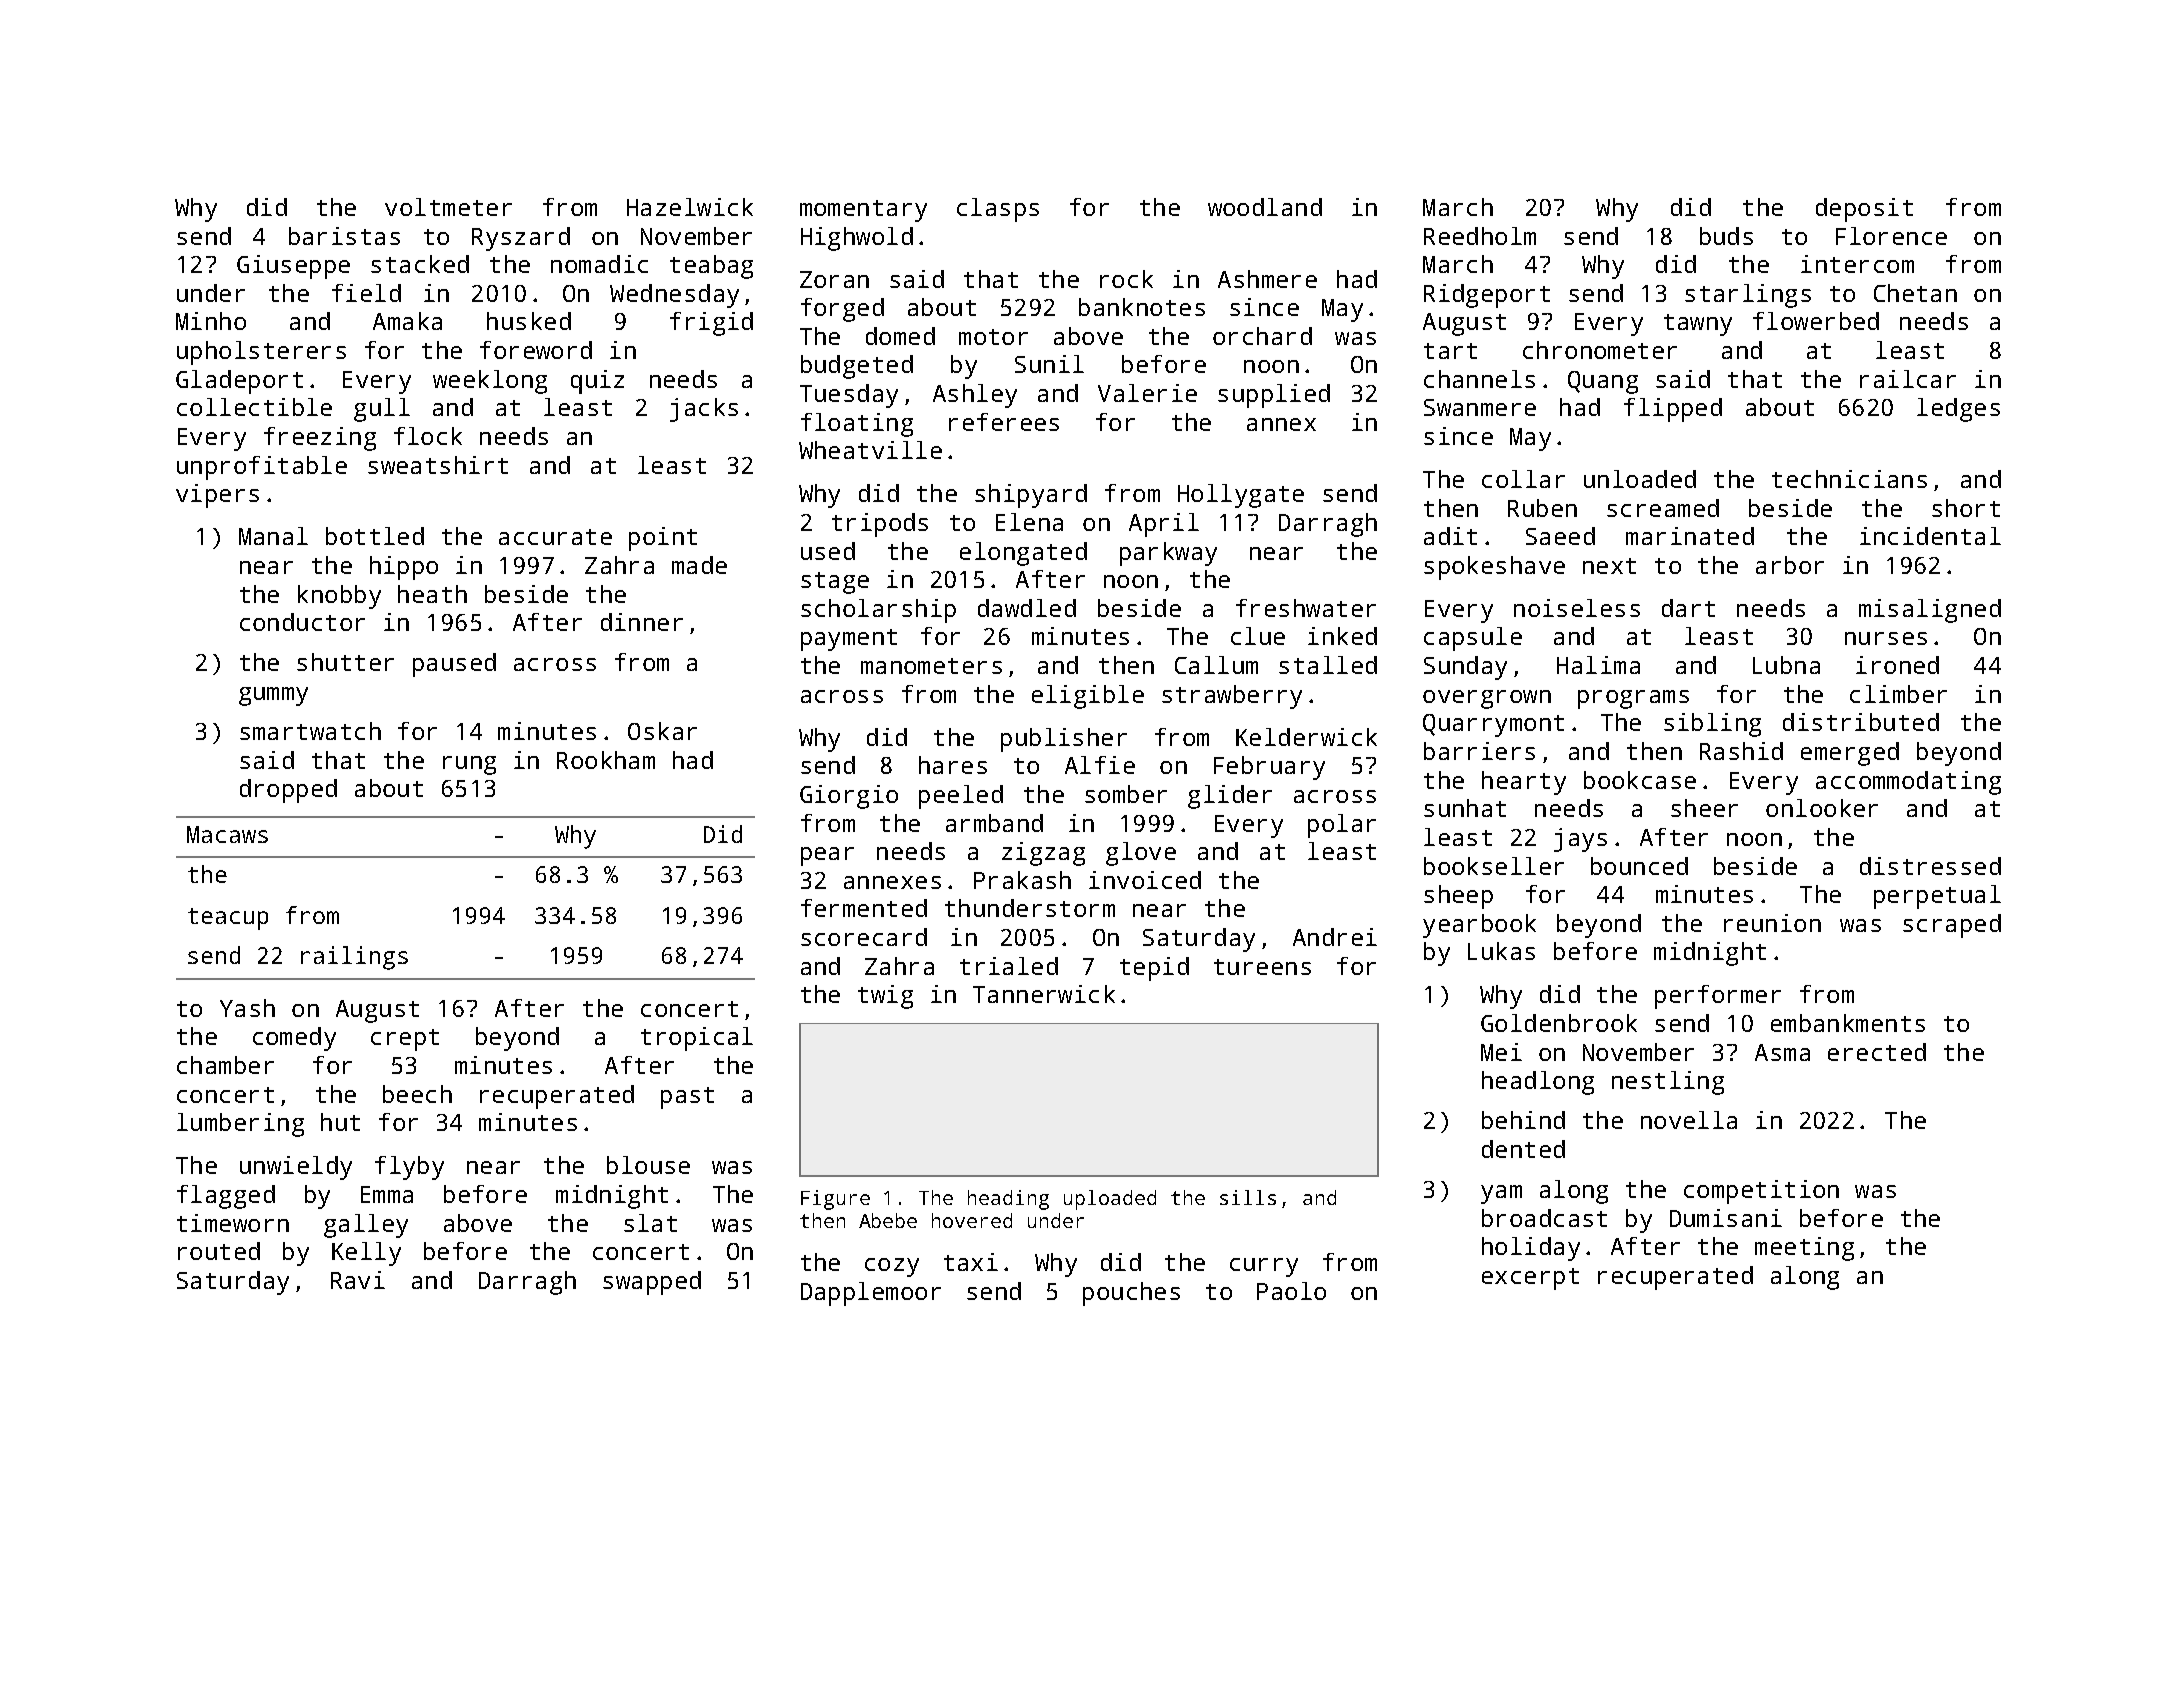 This page has height=1683, width=2178. Describe the element at coordinates (366, 1226) in the page. I see `galley` at that location.
